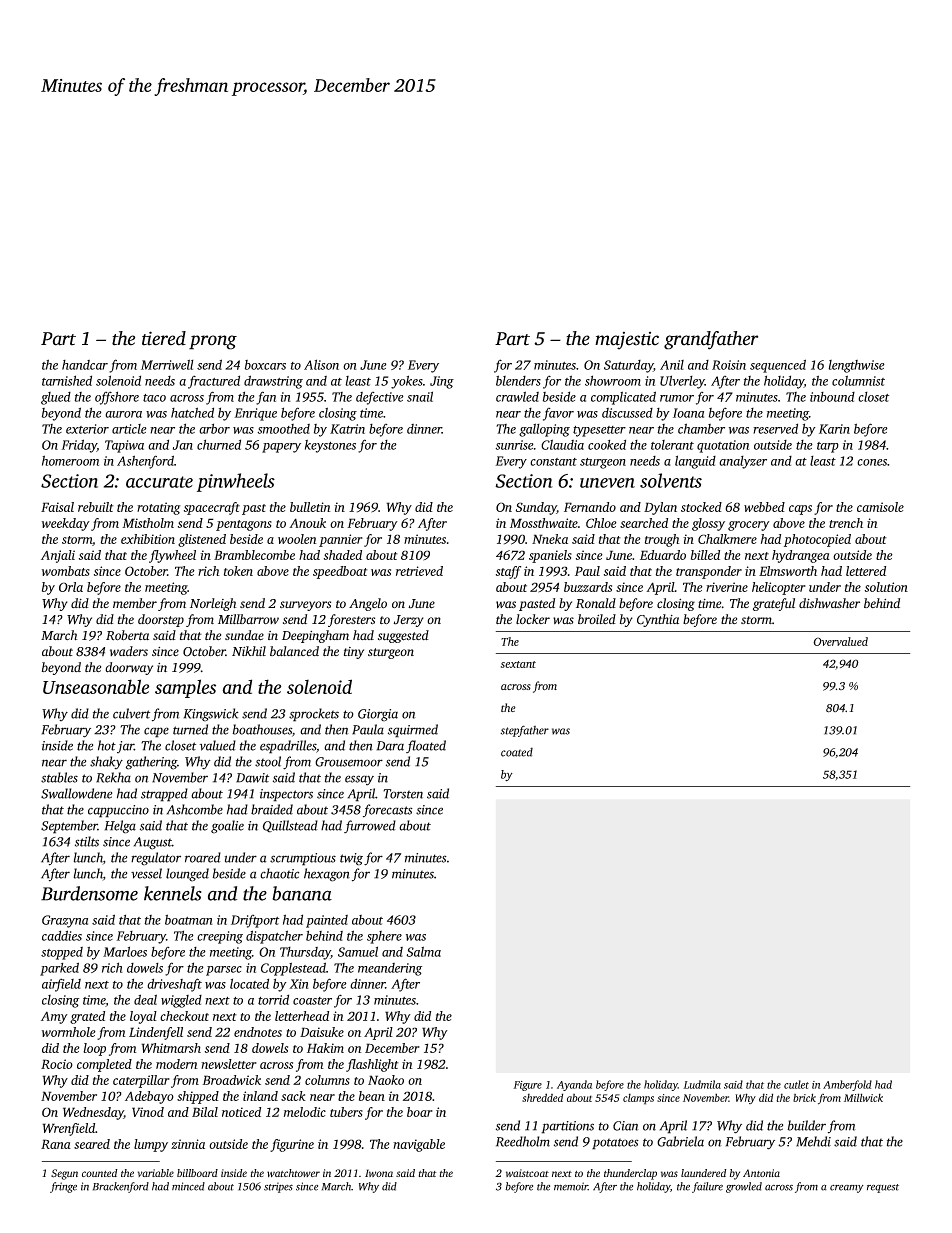 This page has width=952, height=1233. Describe the element at coordinates (85, 365) in the page. I see `handcar` at that location.
